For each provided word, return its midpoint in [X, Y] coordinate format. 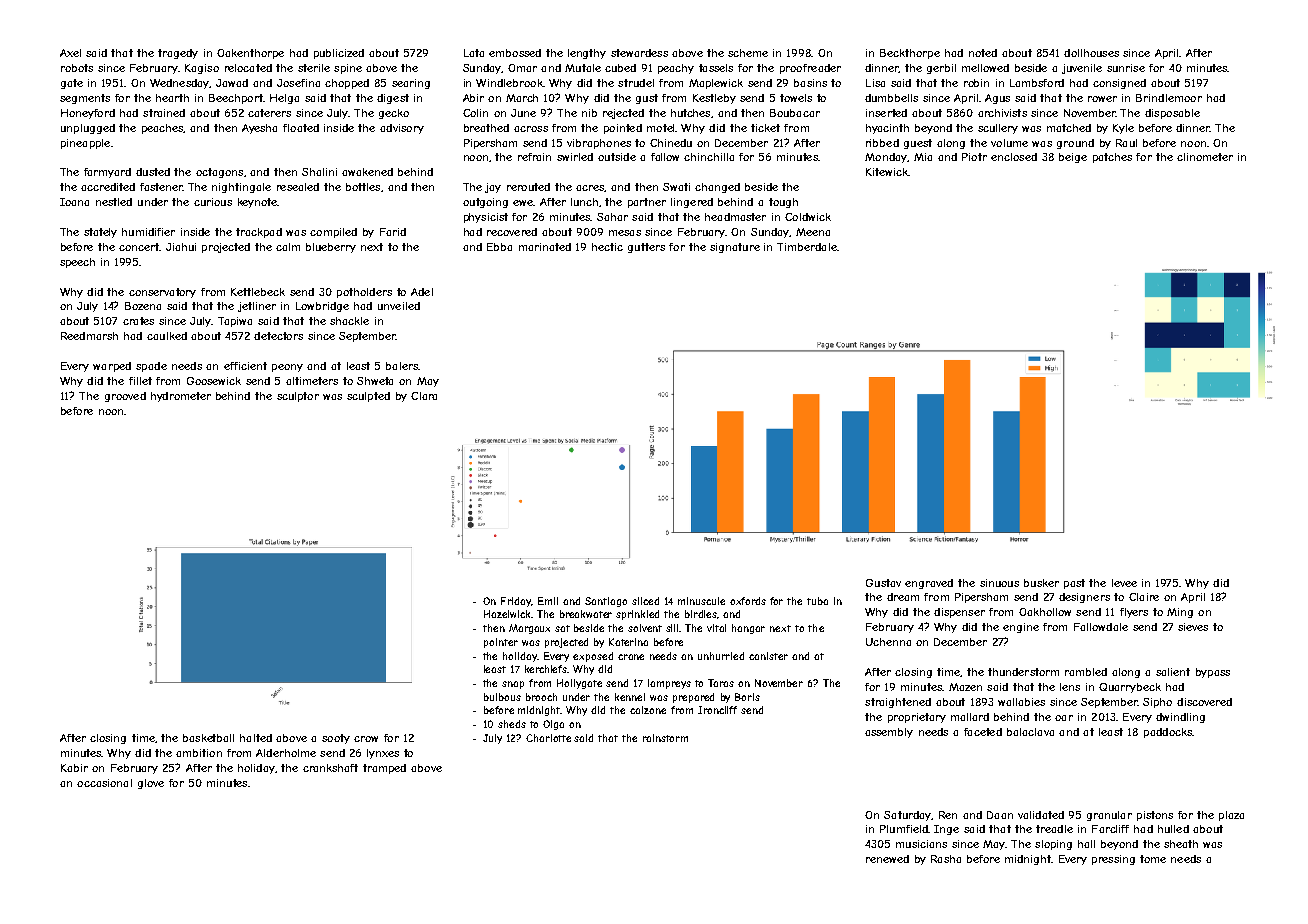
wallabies [1021, 702]
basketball [208, 738]
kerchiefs [546, 669]
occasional [104, 783]
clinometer [1205, 157]
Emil [548, 601]
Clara [424, 396]
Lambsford [1037, 83]
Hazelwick [507, 614]
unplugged [88, 129]
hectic [607, 247]
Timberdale [807, 247]
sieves [1193, 627]
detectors [278, 336]
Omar [522, 68]
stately [100, 233]
